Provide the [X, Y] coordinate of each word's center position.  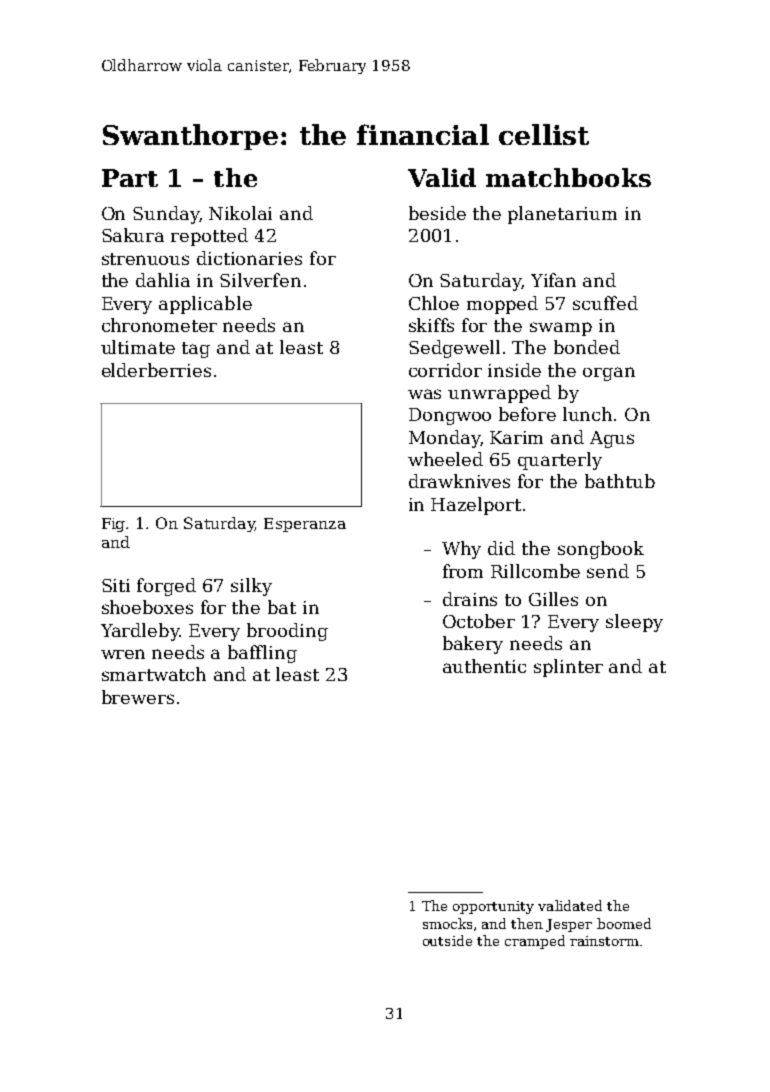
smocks [447, 923]
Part [130, 178]
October [479, 621]
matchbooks [568, 177]
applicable [205, 305]
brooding [287, 632]
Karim [516, 437]
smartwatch [154, 674]
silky [251, 587]
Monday [444, 439]
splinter [568, 668]
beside [437, 213]
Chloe [434, 303]
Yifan [553, 280]
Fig [114, 525]
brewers [138, 697]
